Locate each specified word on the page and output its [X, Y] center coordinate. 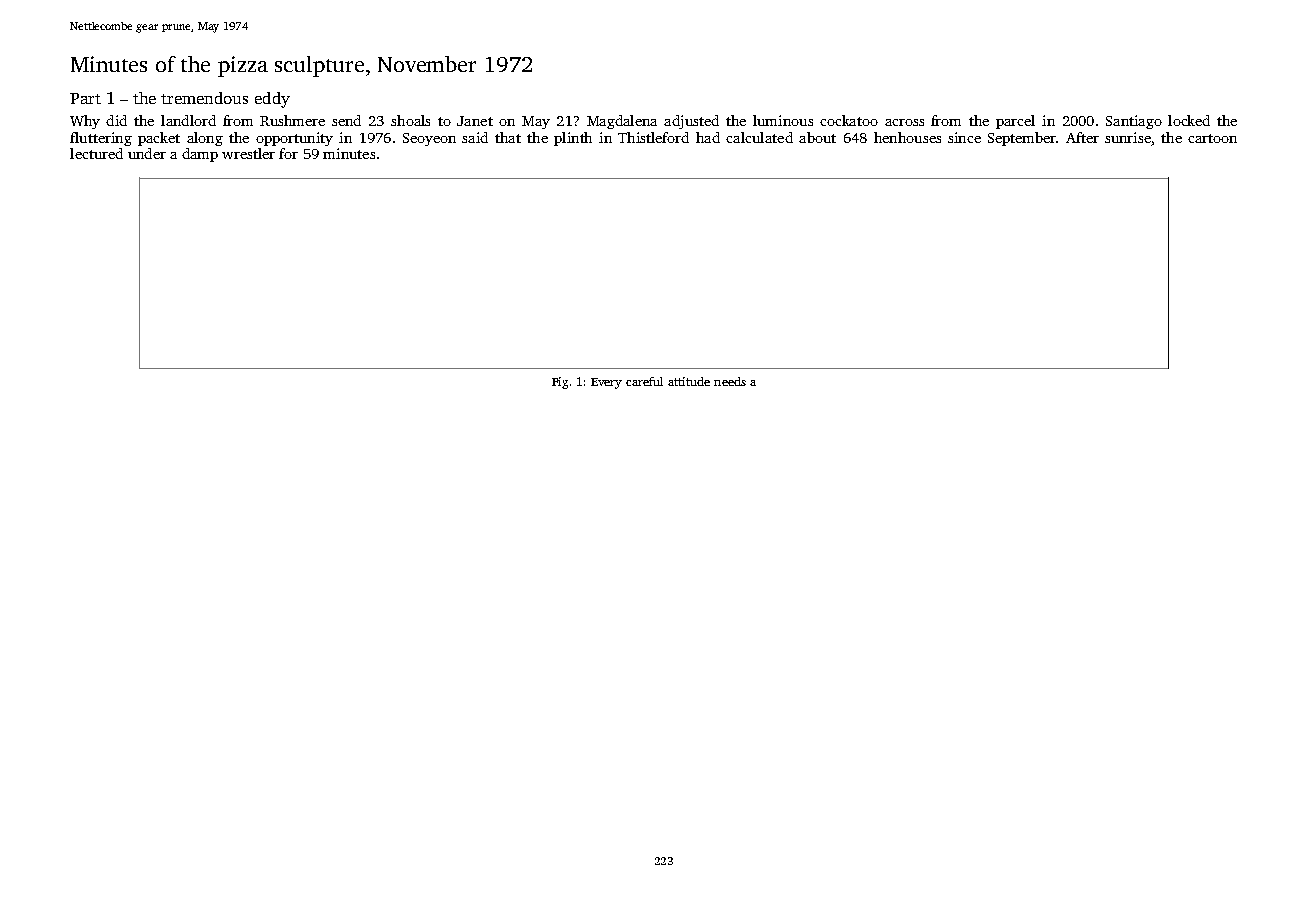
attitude [689, 381]
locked [1189, 120]
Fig [560, 383]
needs [730, 381]
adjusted [691, 122]
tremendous [204, 98]
